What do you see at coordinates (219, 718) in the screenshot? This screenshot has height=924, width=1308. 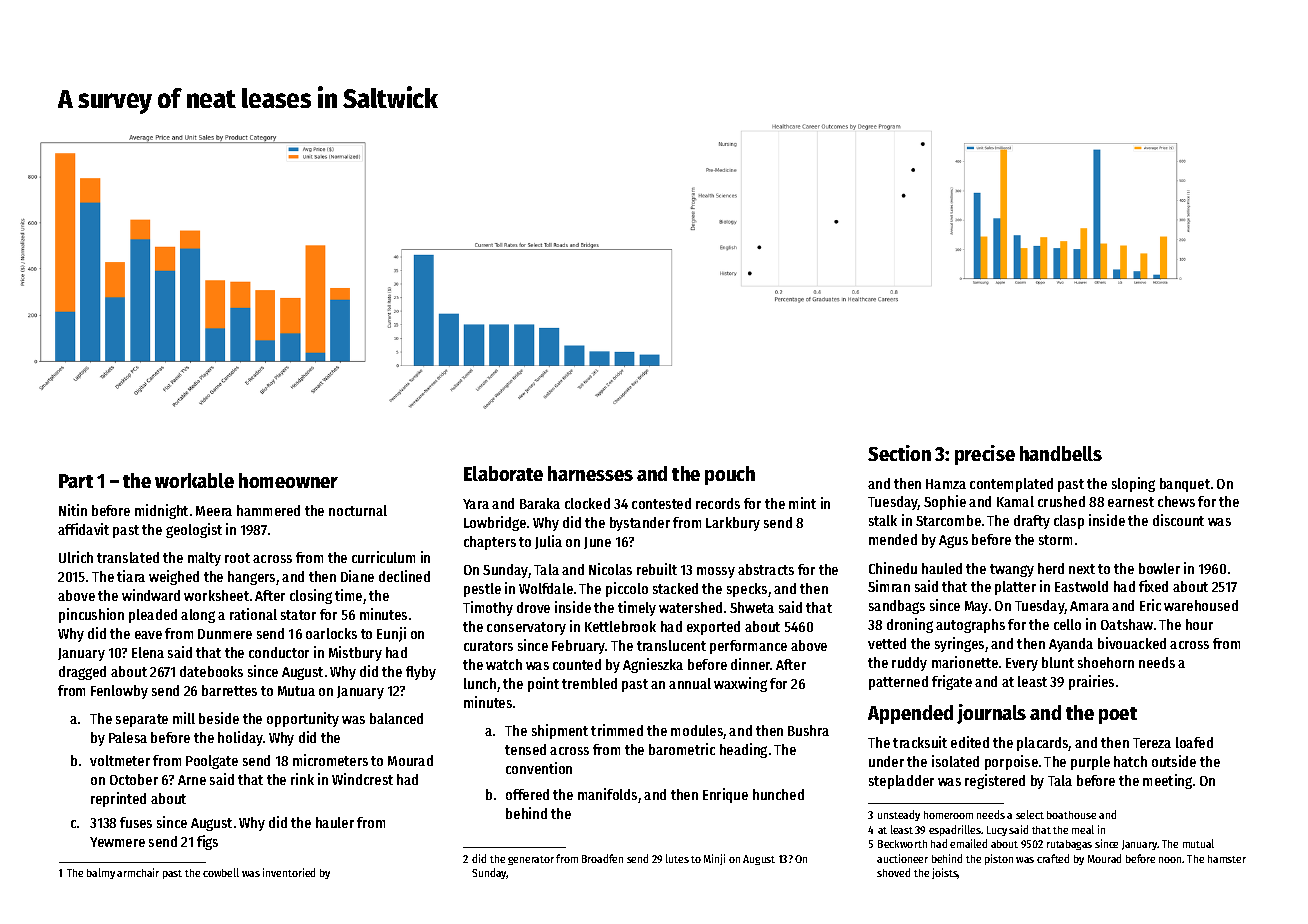 I see `beside` at bounding box center [219, 718].
